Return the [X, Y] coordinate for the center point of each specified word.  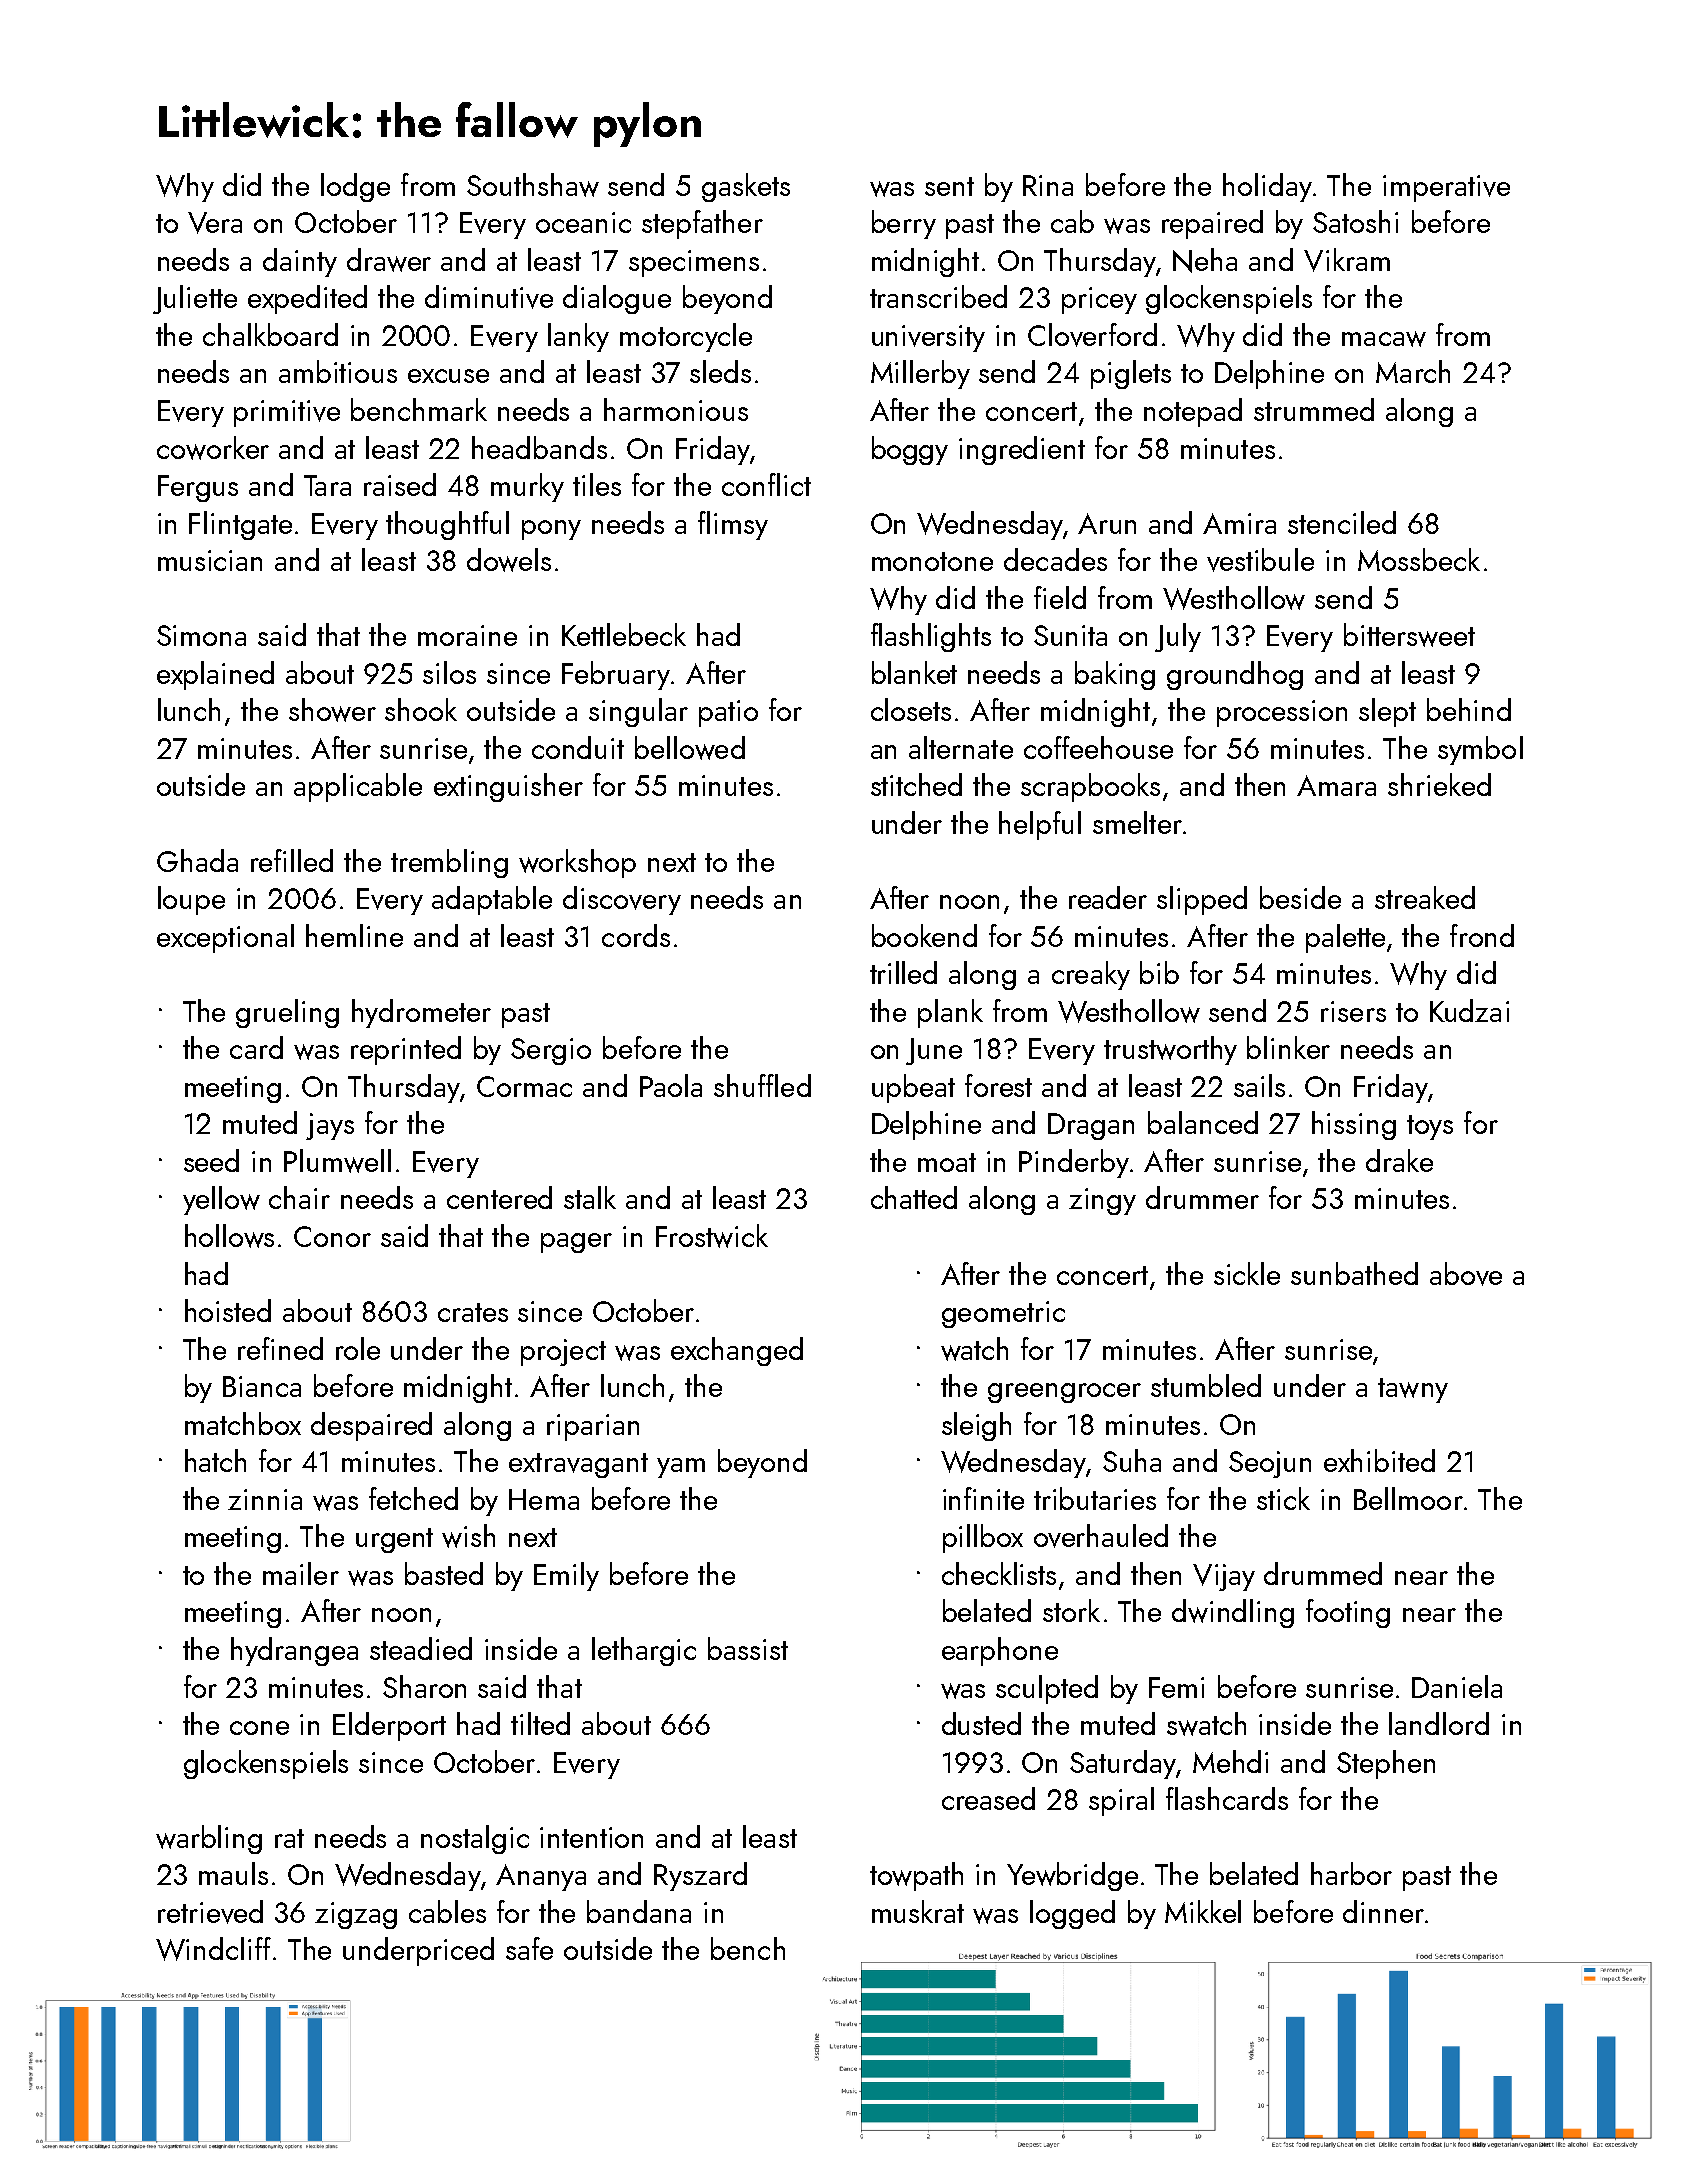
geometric [1003, 1314]
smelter [1137, 822]
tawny [1413, 1390]
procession [1282, 713]
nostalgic [475, 1839]
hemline [354, 935]
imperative [1446, 188]
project [563, 1352]
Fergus [198, 488]
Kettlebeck [624, 634]
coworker [213, 448]
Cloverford [1092, 335]
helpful [1040, 825]
